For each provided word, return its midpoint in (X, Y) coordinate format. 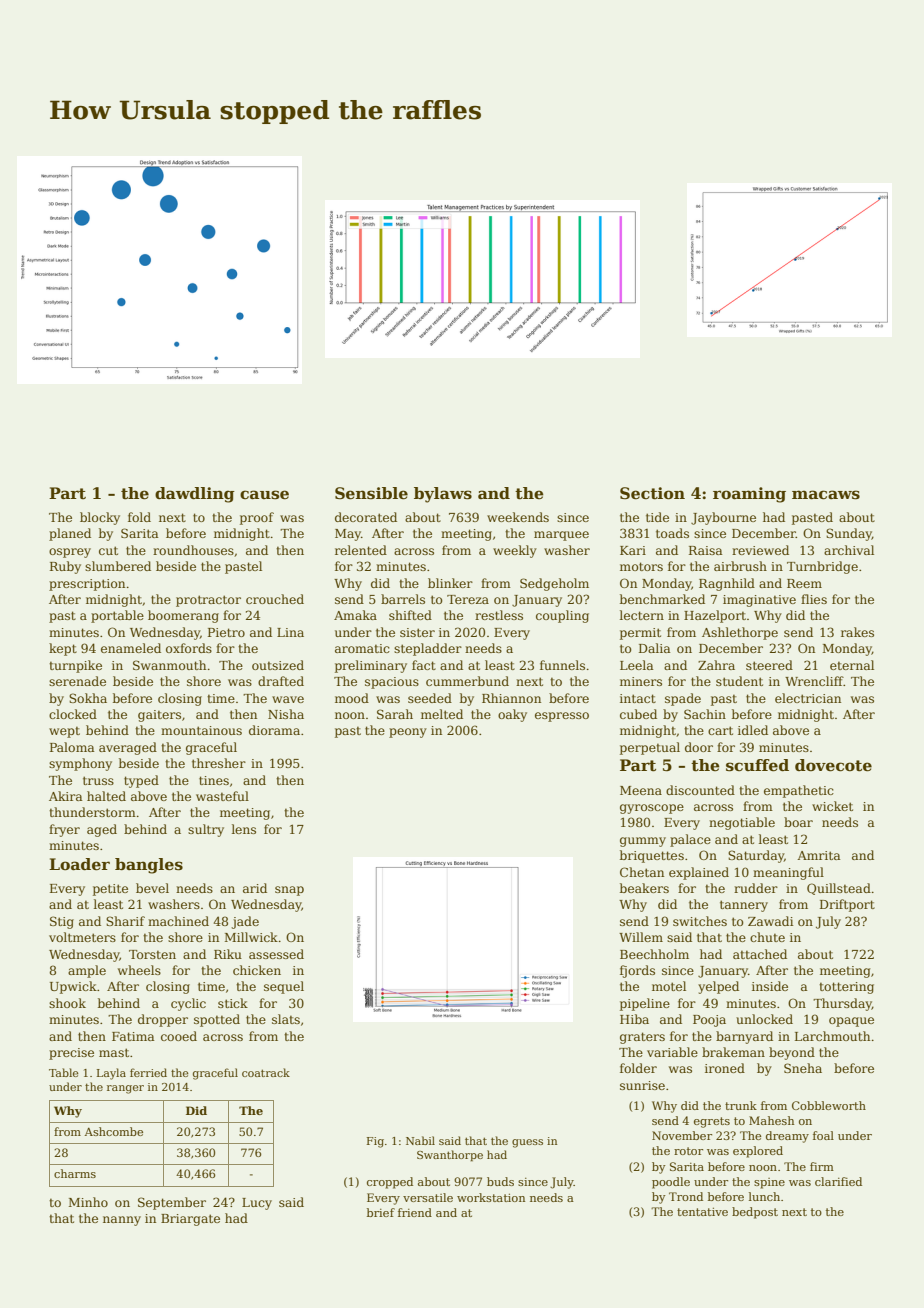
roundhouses (193, 550)
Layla (111, 1074)
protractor (208, 601)
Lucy (257, 1204)
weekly (515, 551)
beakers (644, 888)
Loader (79, 864)
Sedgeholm (554, 584)
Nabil (420, 1140)
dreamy (787, 1137)
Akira (66, 796)
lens (244, 829)
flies (814, 599)
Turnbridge (822, 567)
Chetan (642, 872)
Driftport (847, 905)
